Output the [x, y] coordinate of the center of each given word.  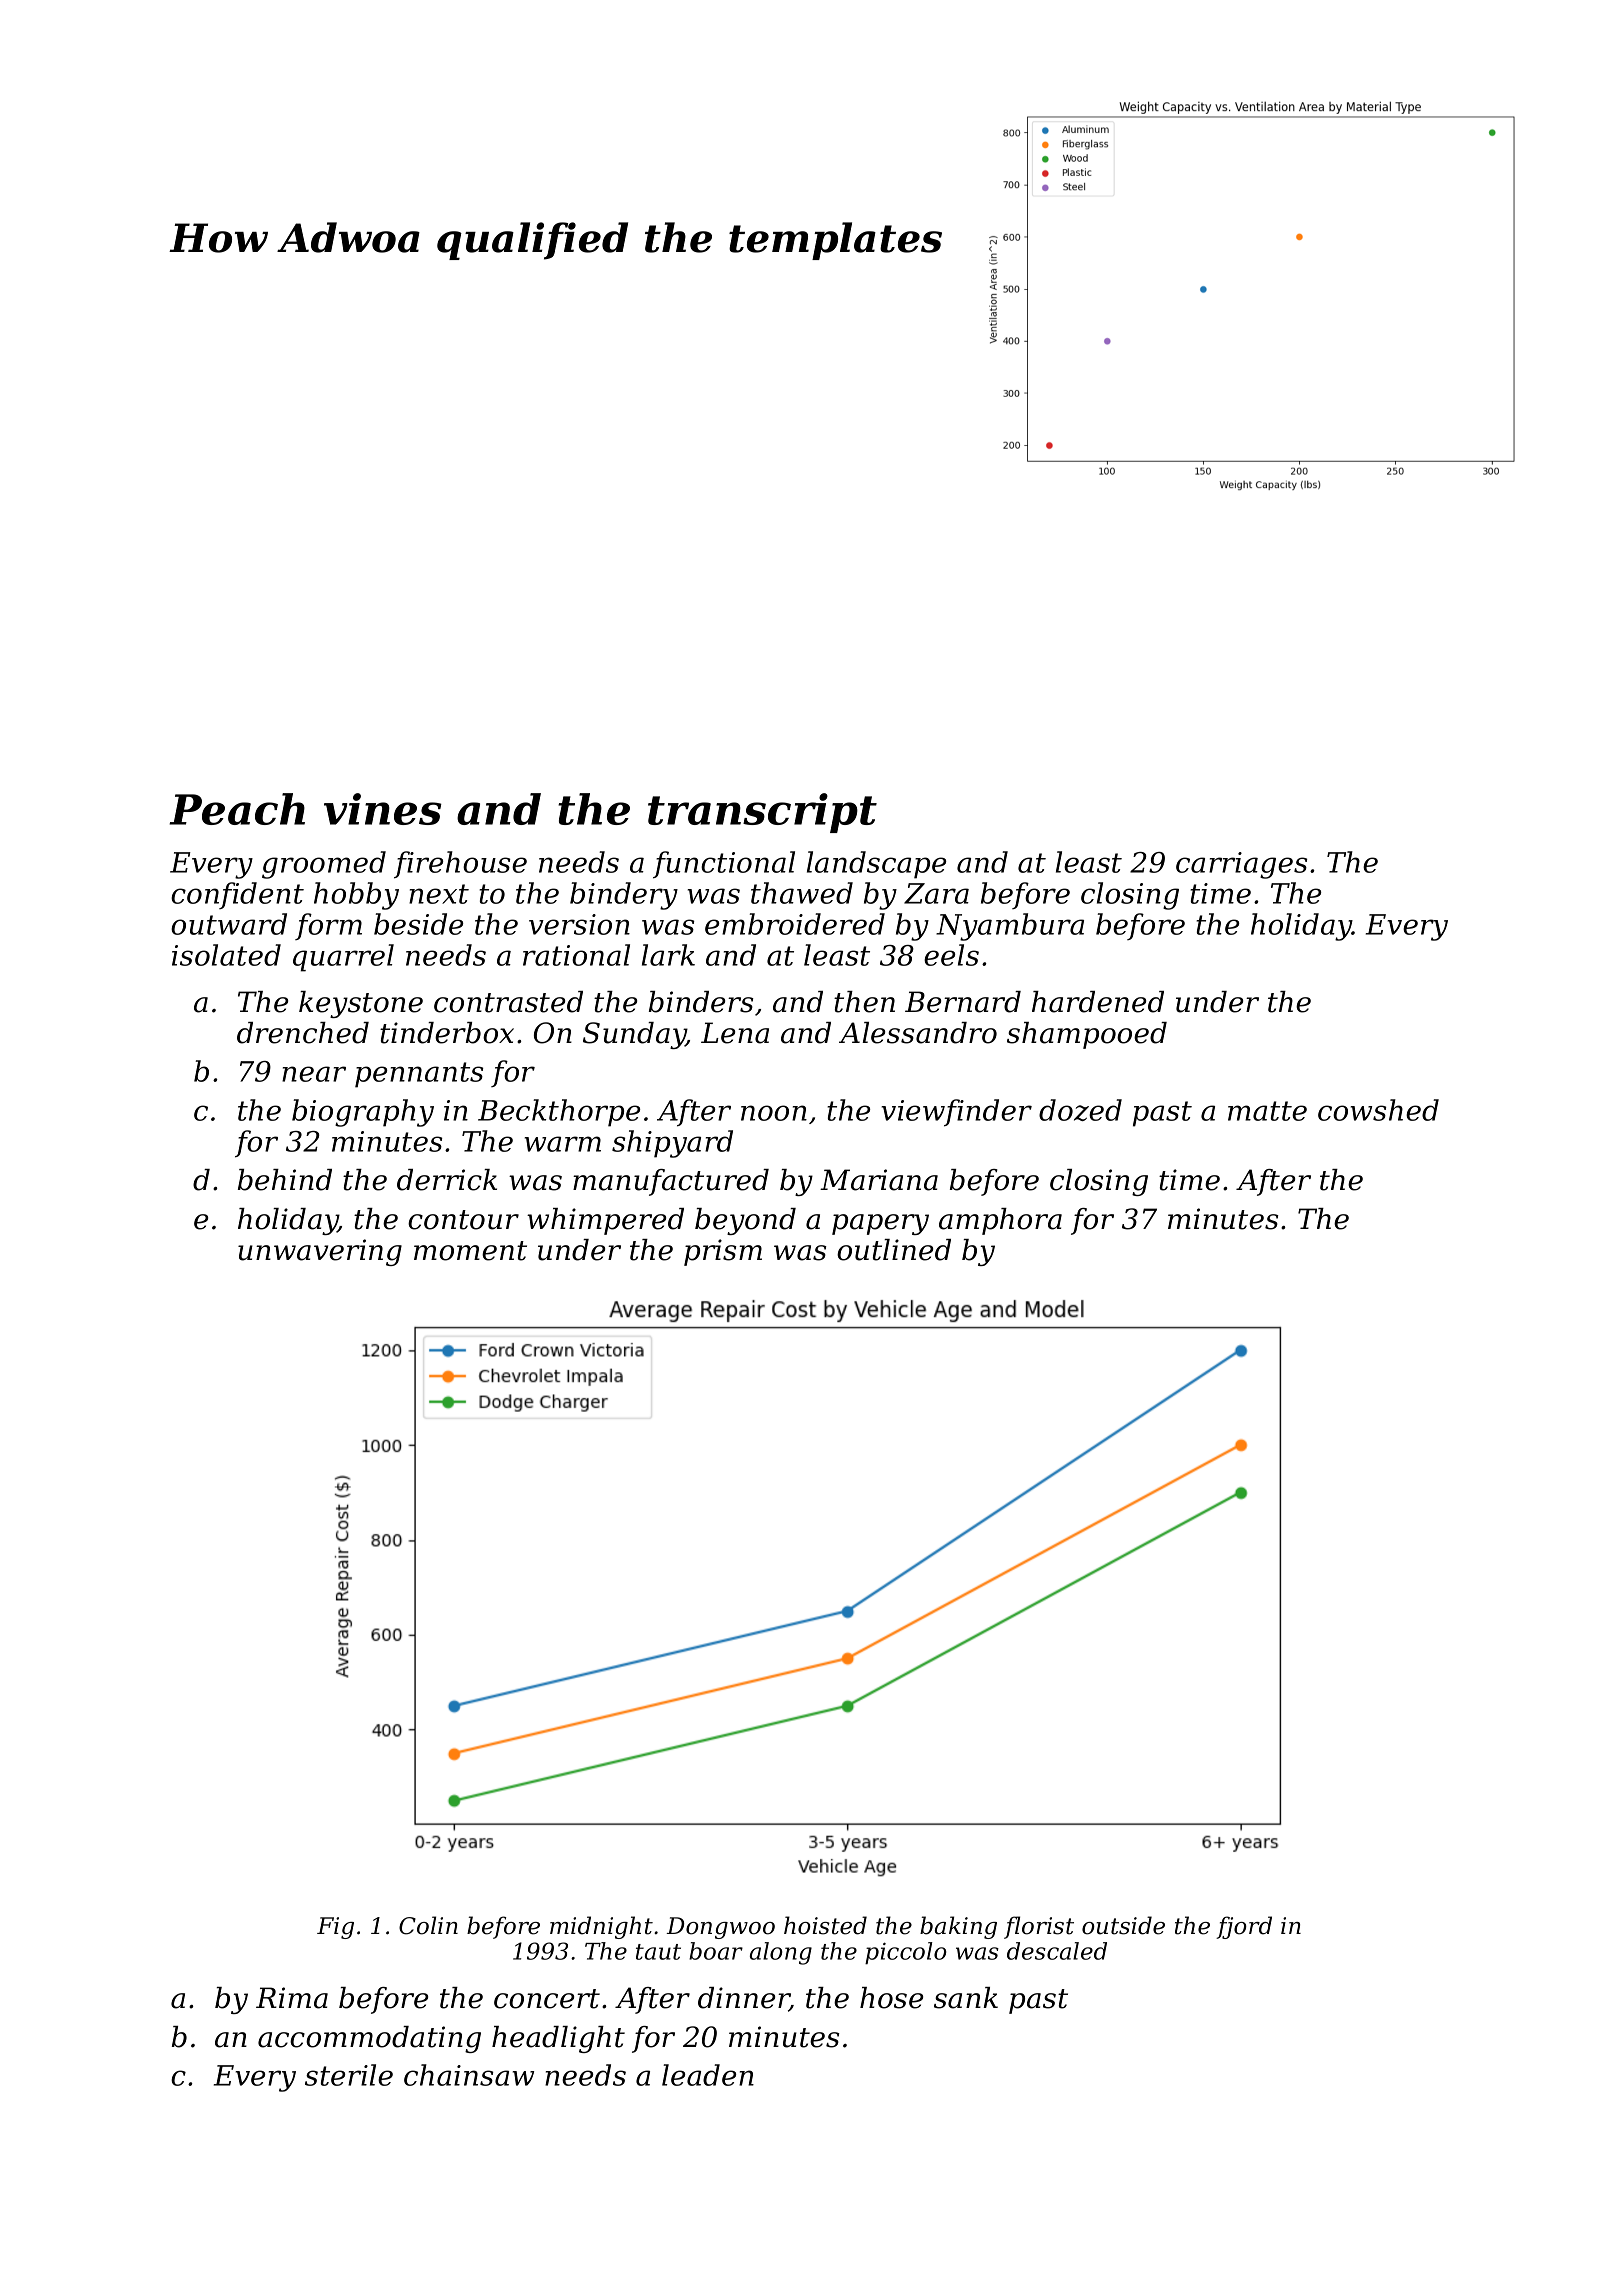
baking [958, 1927]
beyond [745, 1221]
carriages [1241, 865]
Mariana [879, 1180]
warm [563, 1144]
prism [723, 1252]
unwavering [320, 1252]
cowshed [1378, 1110]
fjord [1244, 1927]
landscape [876, 865]
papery [880, 1224]
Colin [428, 1925]
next [439, 894]
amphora [1000, 1221]
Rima [292, 1998]
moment [470, 1251]
